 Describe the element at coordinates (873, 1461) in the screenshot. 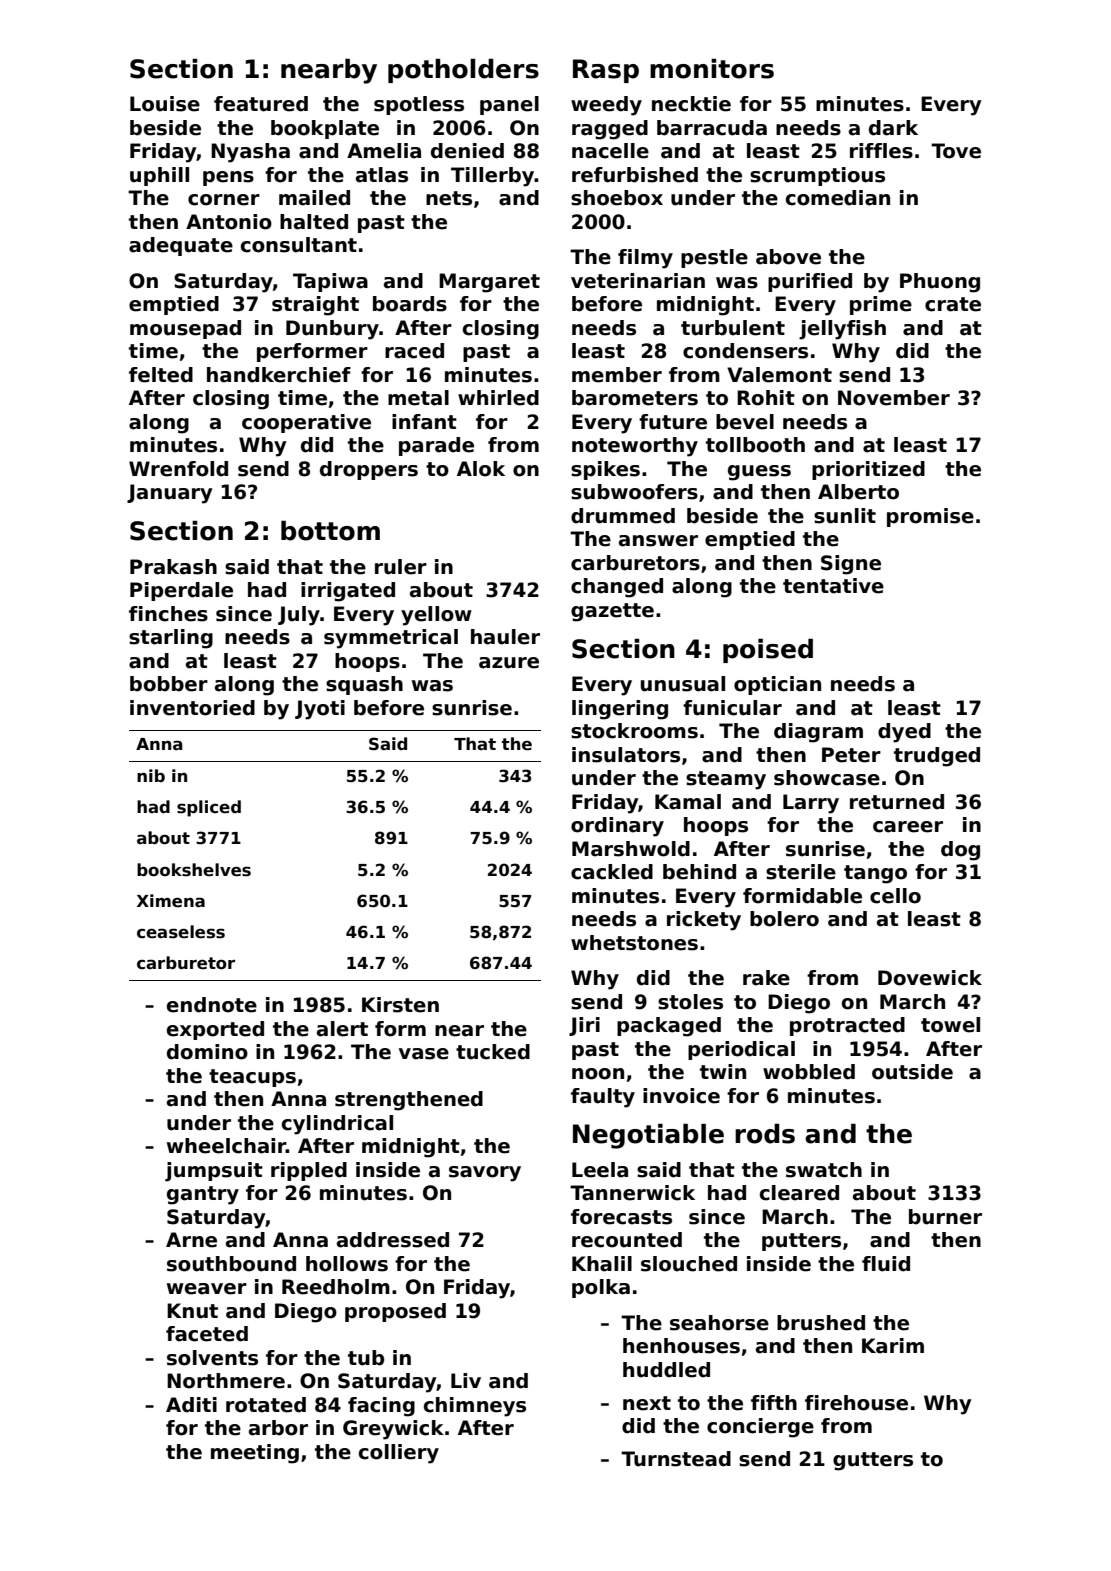

I see `gutters` at that location.
